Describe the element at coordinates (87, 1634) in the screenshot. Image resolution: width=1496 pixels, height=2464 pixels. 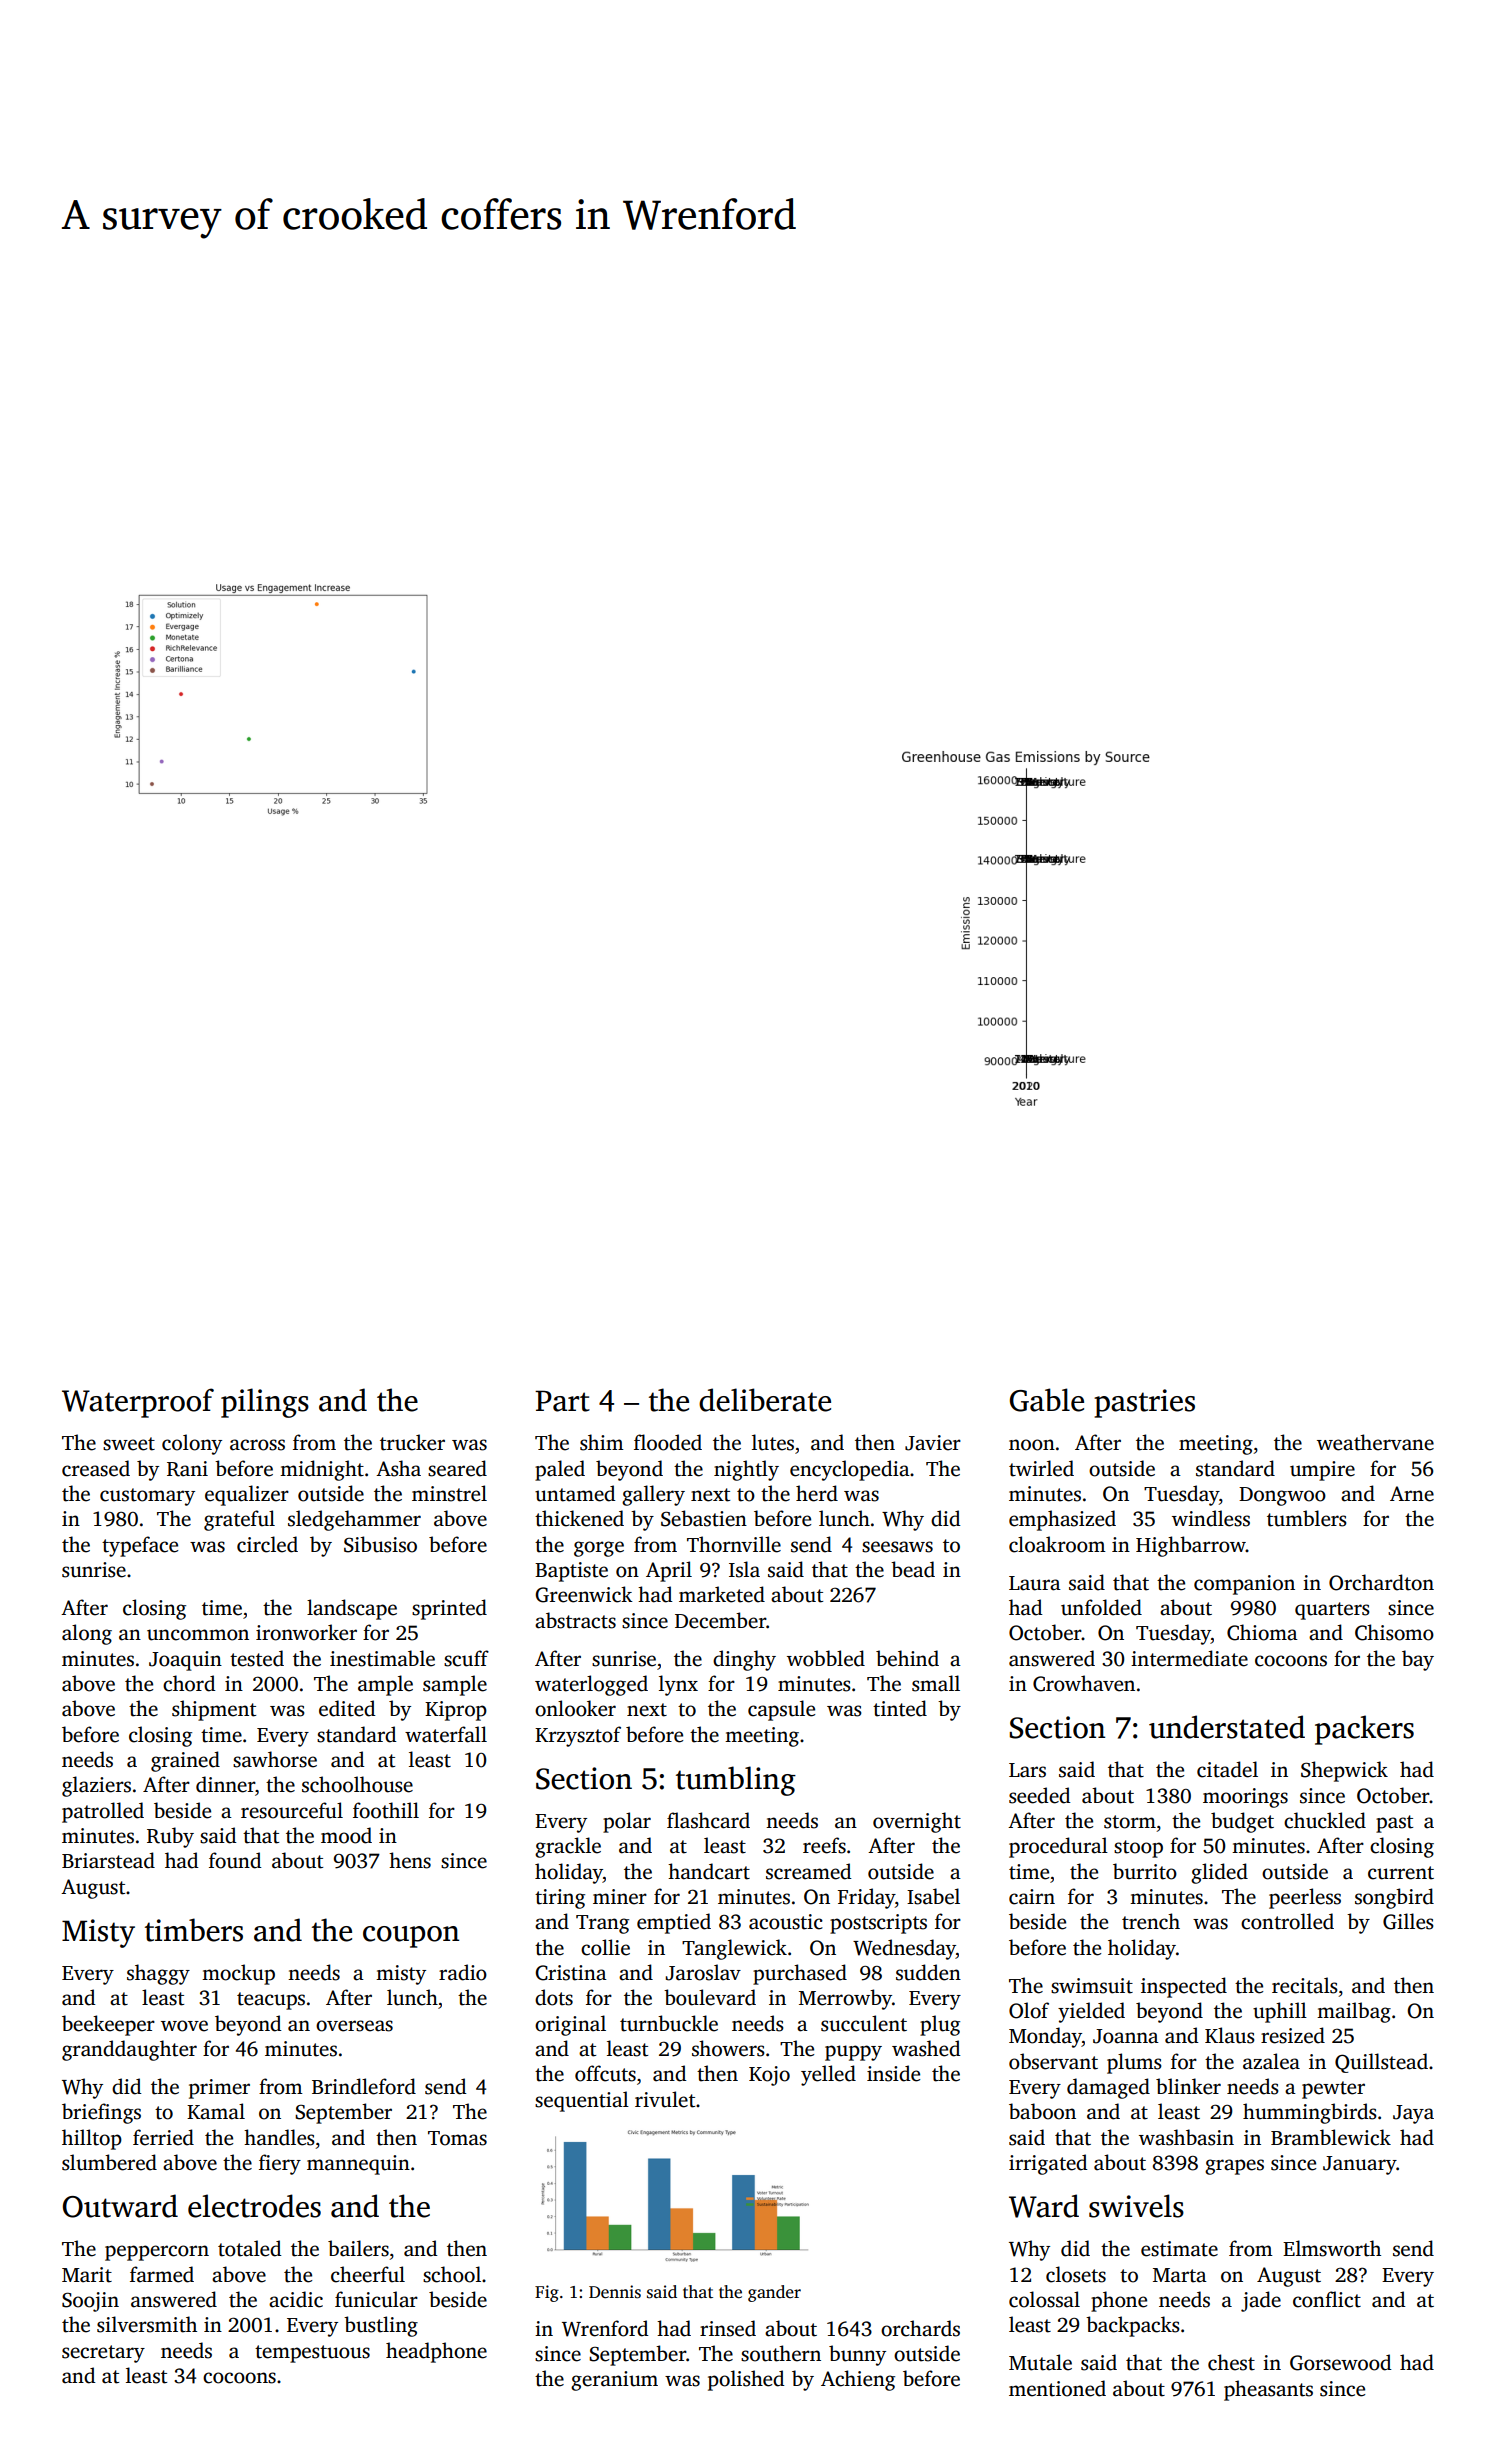
I see `along` at that location.
